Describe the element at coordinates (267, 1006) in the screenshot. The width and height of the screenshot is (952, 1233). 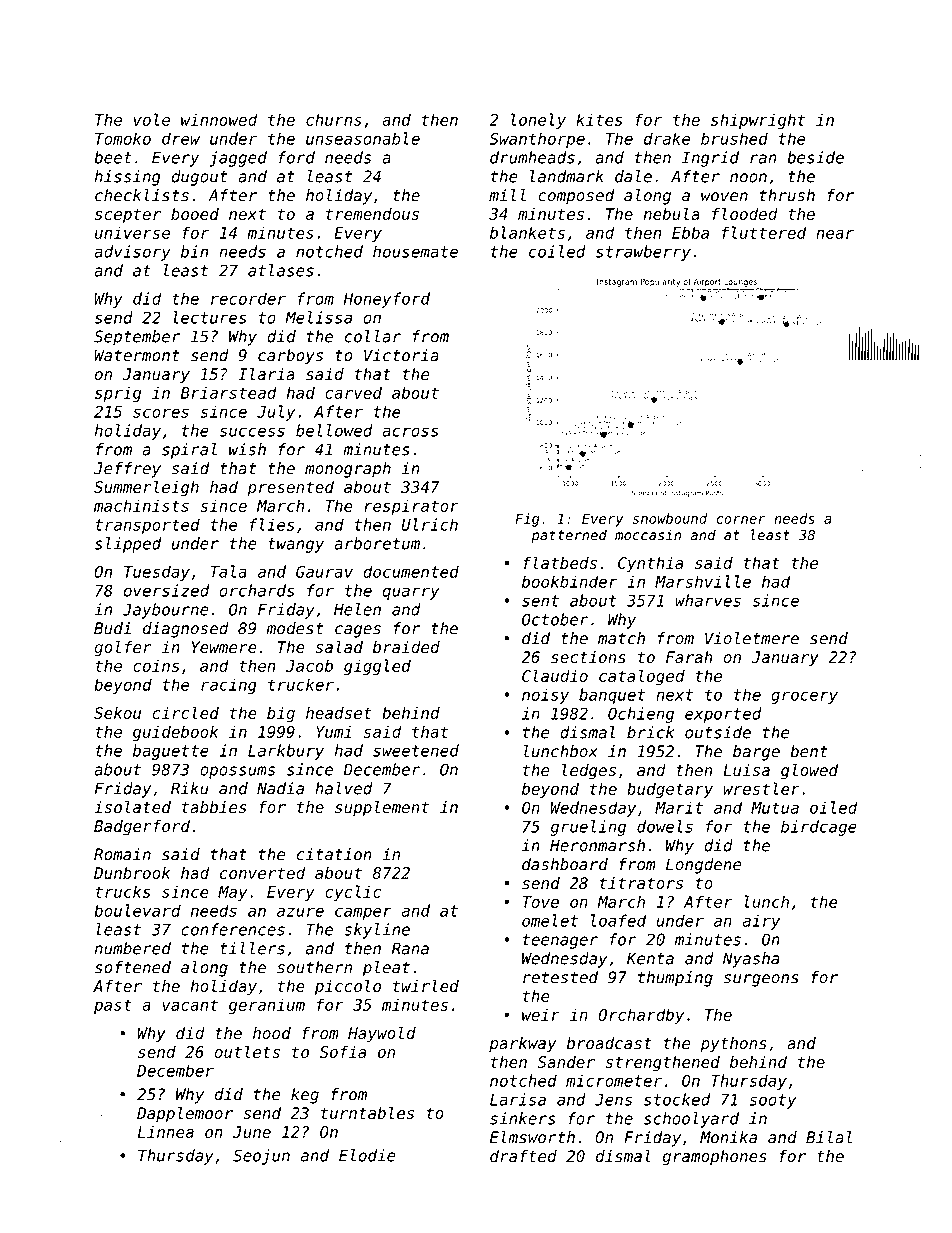
I see `geranium` at that location.
